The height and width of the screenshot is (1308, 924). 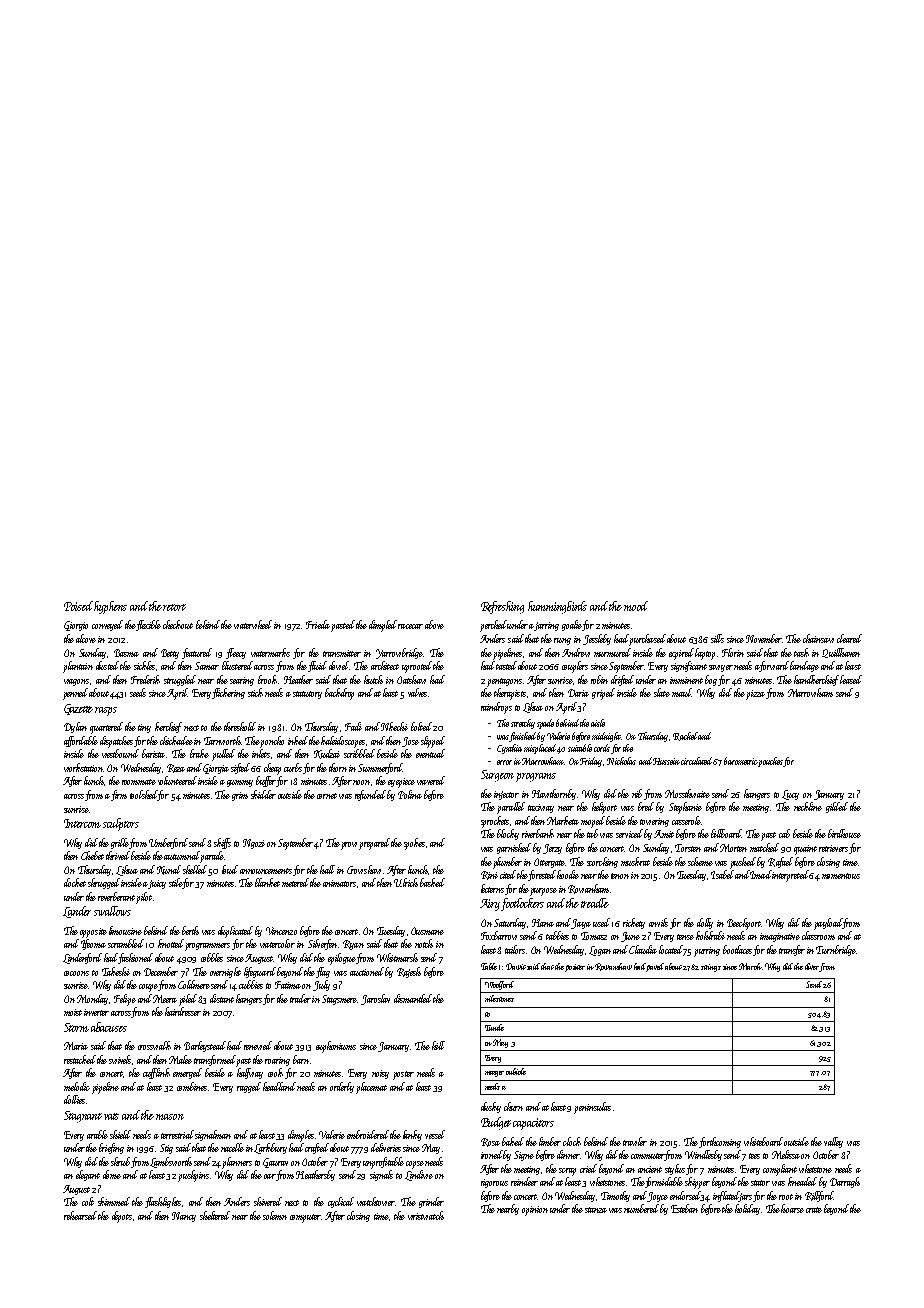 What do you see at coordinates (596, 1210) in the screenshot?
I see `stanza` at bounding box center [596, 1210].
